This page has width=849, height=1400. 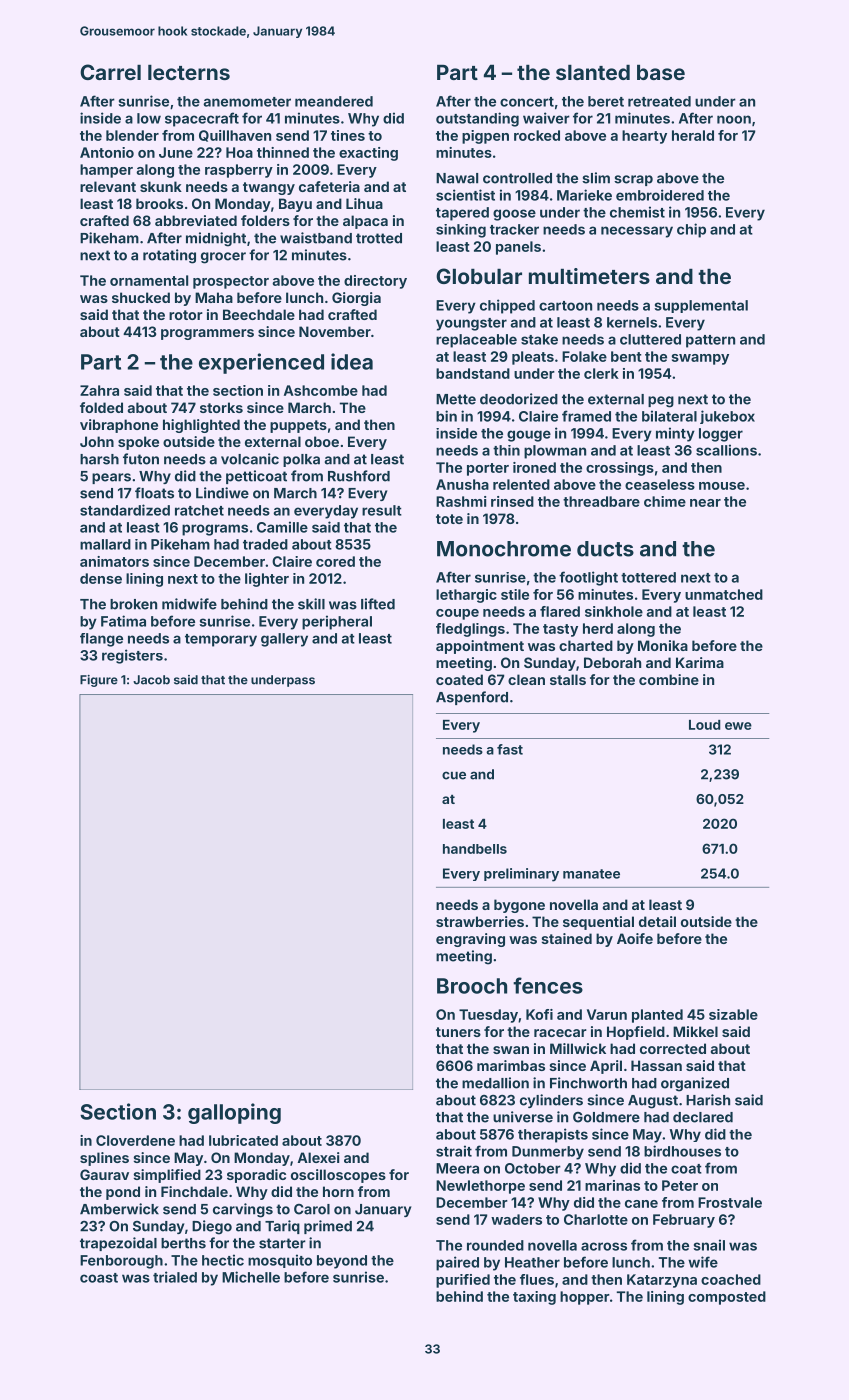 I want to click on standardized, so click(x=125, y=510).
